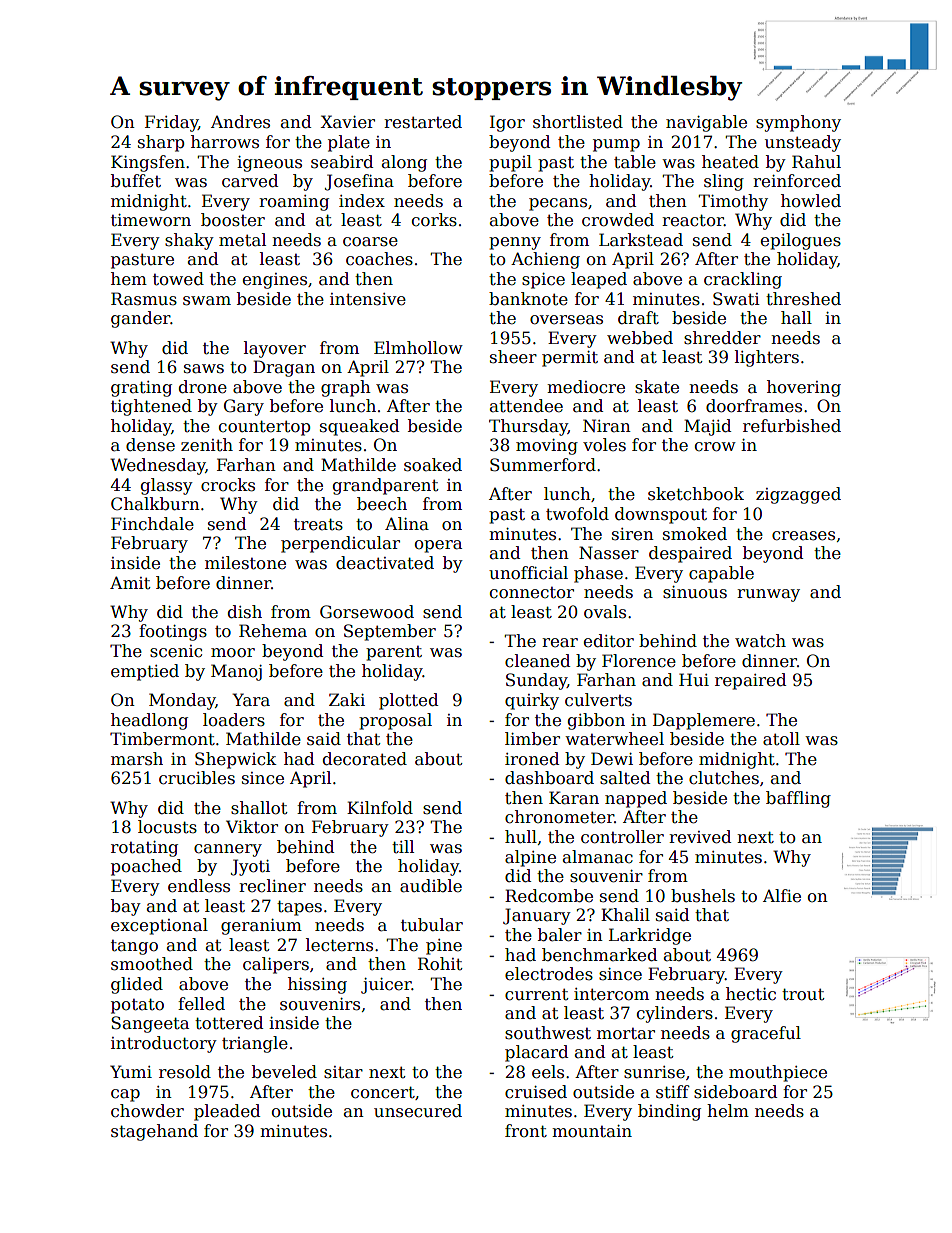 This screenshot has width=952, height=1233. Describe the element at coordinates (690, 554) in the screenshot. I see `despaired` at that location.
